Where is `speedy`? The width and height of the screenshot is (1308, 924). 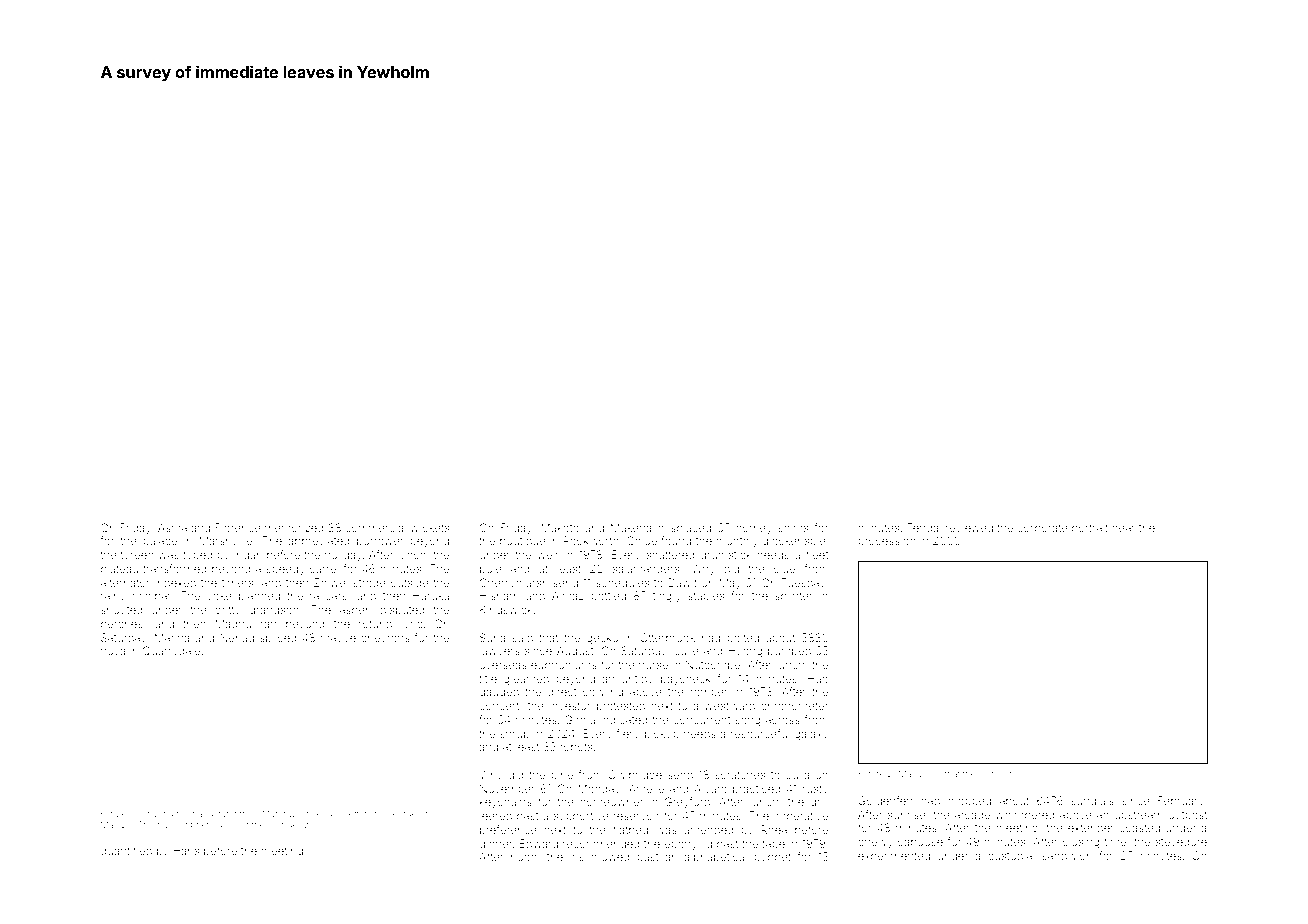
speedy is located at coordinates (285, 570).
